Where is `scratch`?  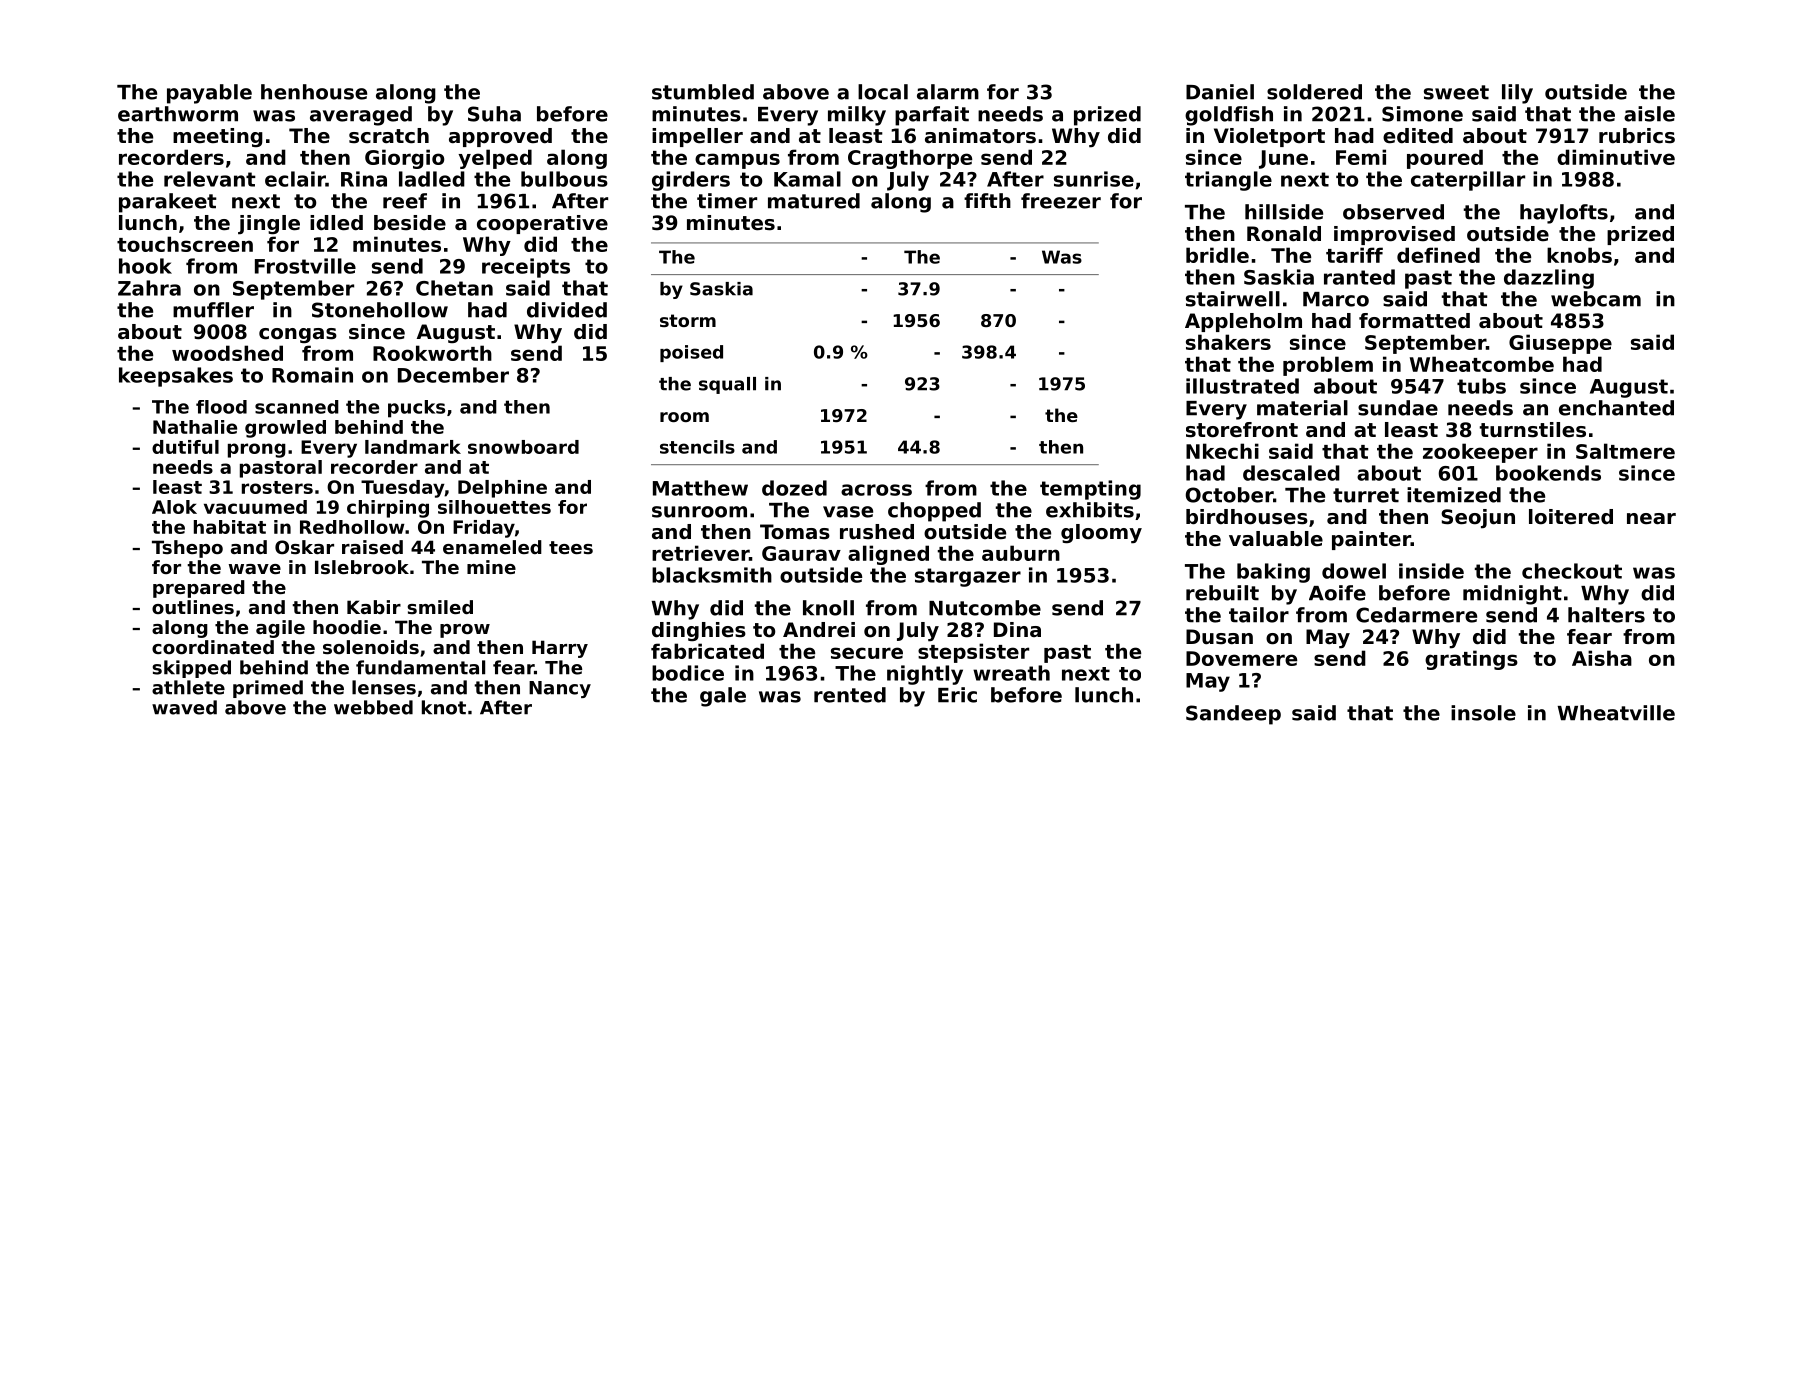
scratch is located at coordinates (389, 136).
